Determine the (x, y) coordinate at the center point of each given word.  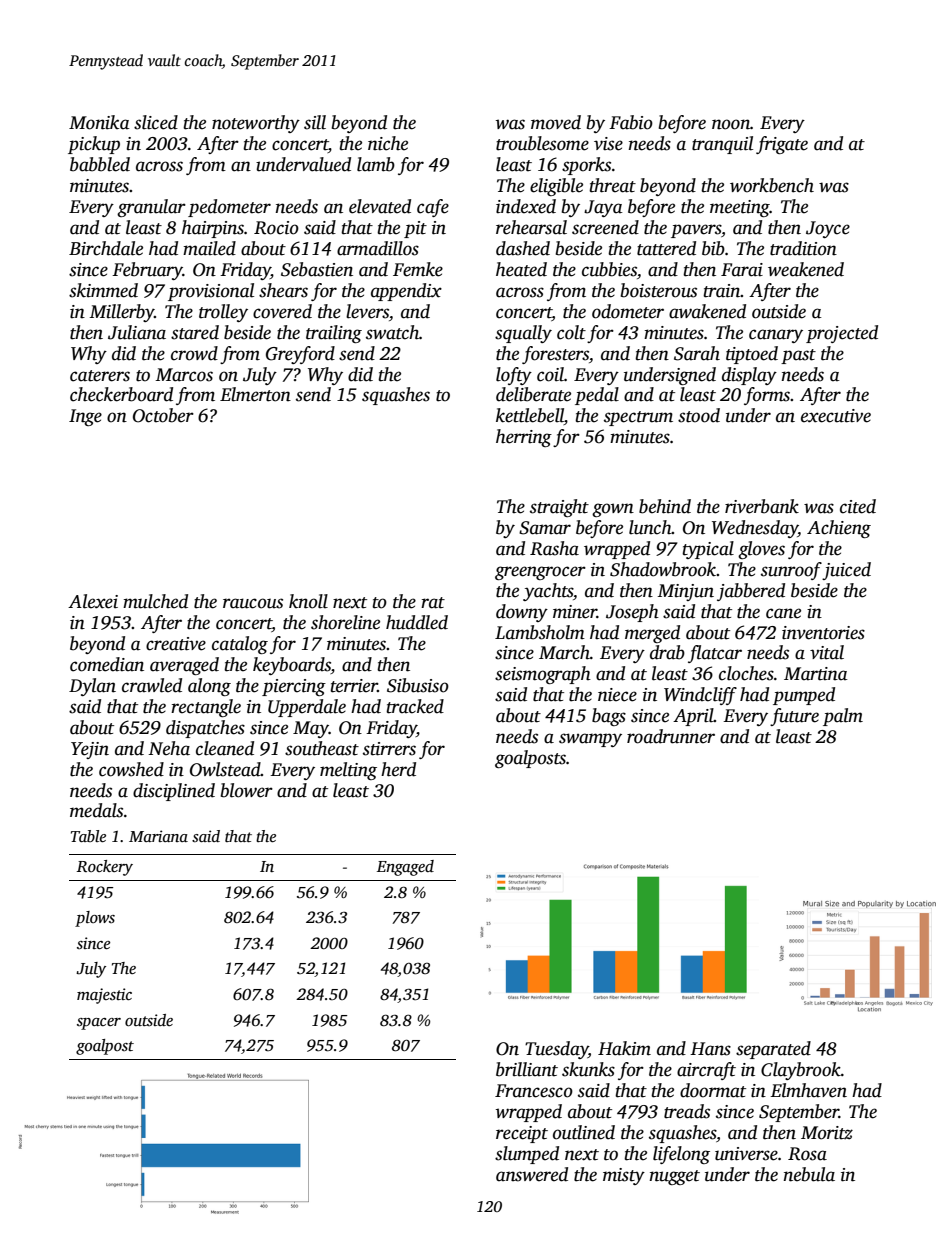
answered (532, 1174)
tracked (415, 706)
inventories (823, 633)
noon (731, 124)
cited (858, 506)
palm (843, 717)
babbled (100, 164)
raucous (253, 603)
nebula (809, 1174)
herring (524, 438)
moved (556, 122)
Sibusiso (418, 685)
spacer (99, 1024)
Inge (85, 417)
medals (96, 810)
